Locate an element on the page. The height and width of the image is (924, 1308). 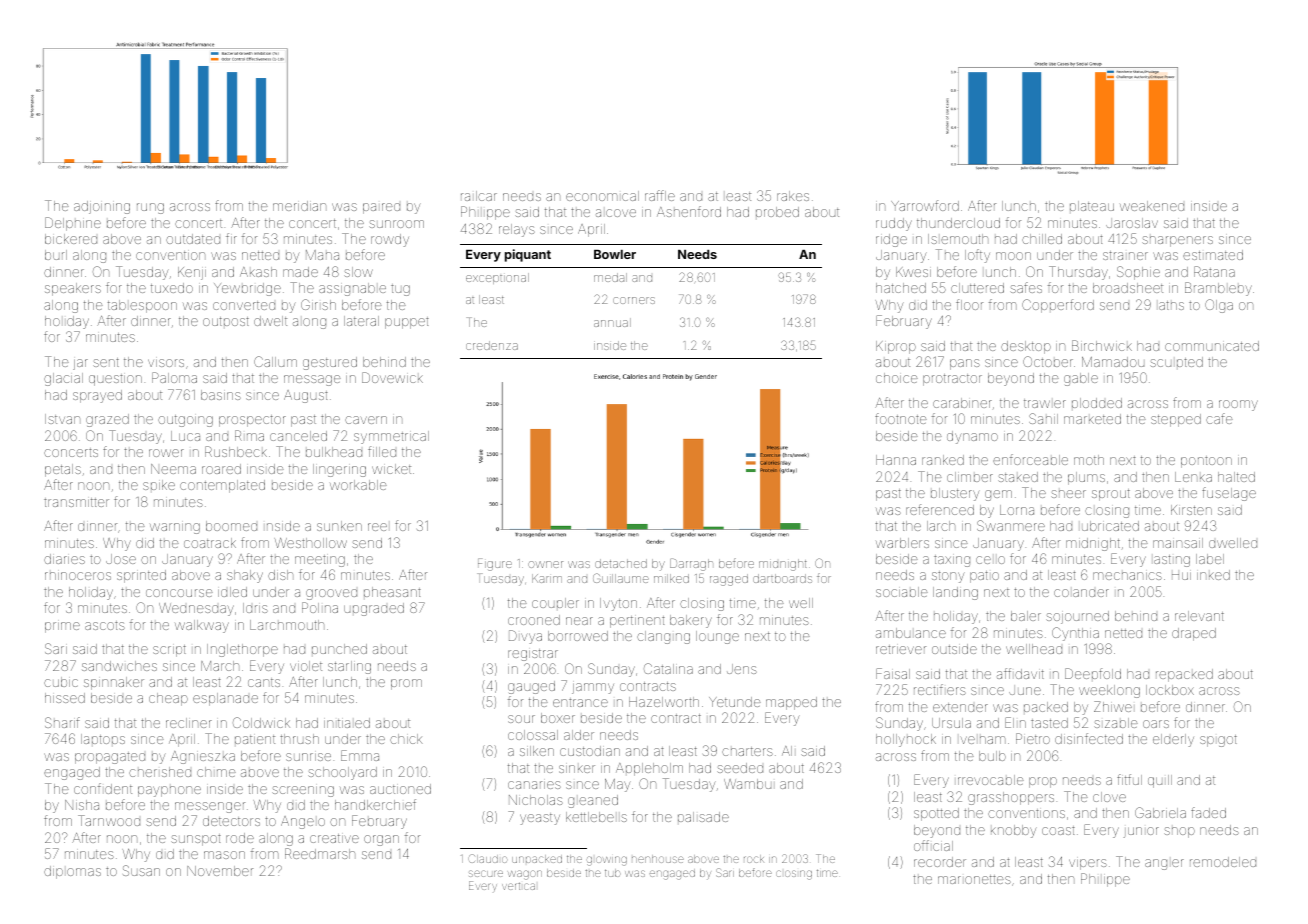
piquant is located at coordinates (528, 255).
